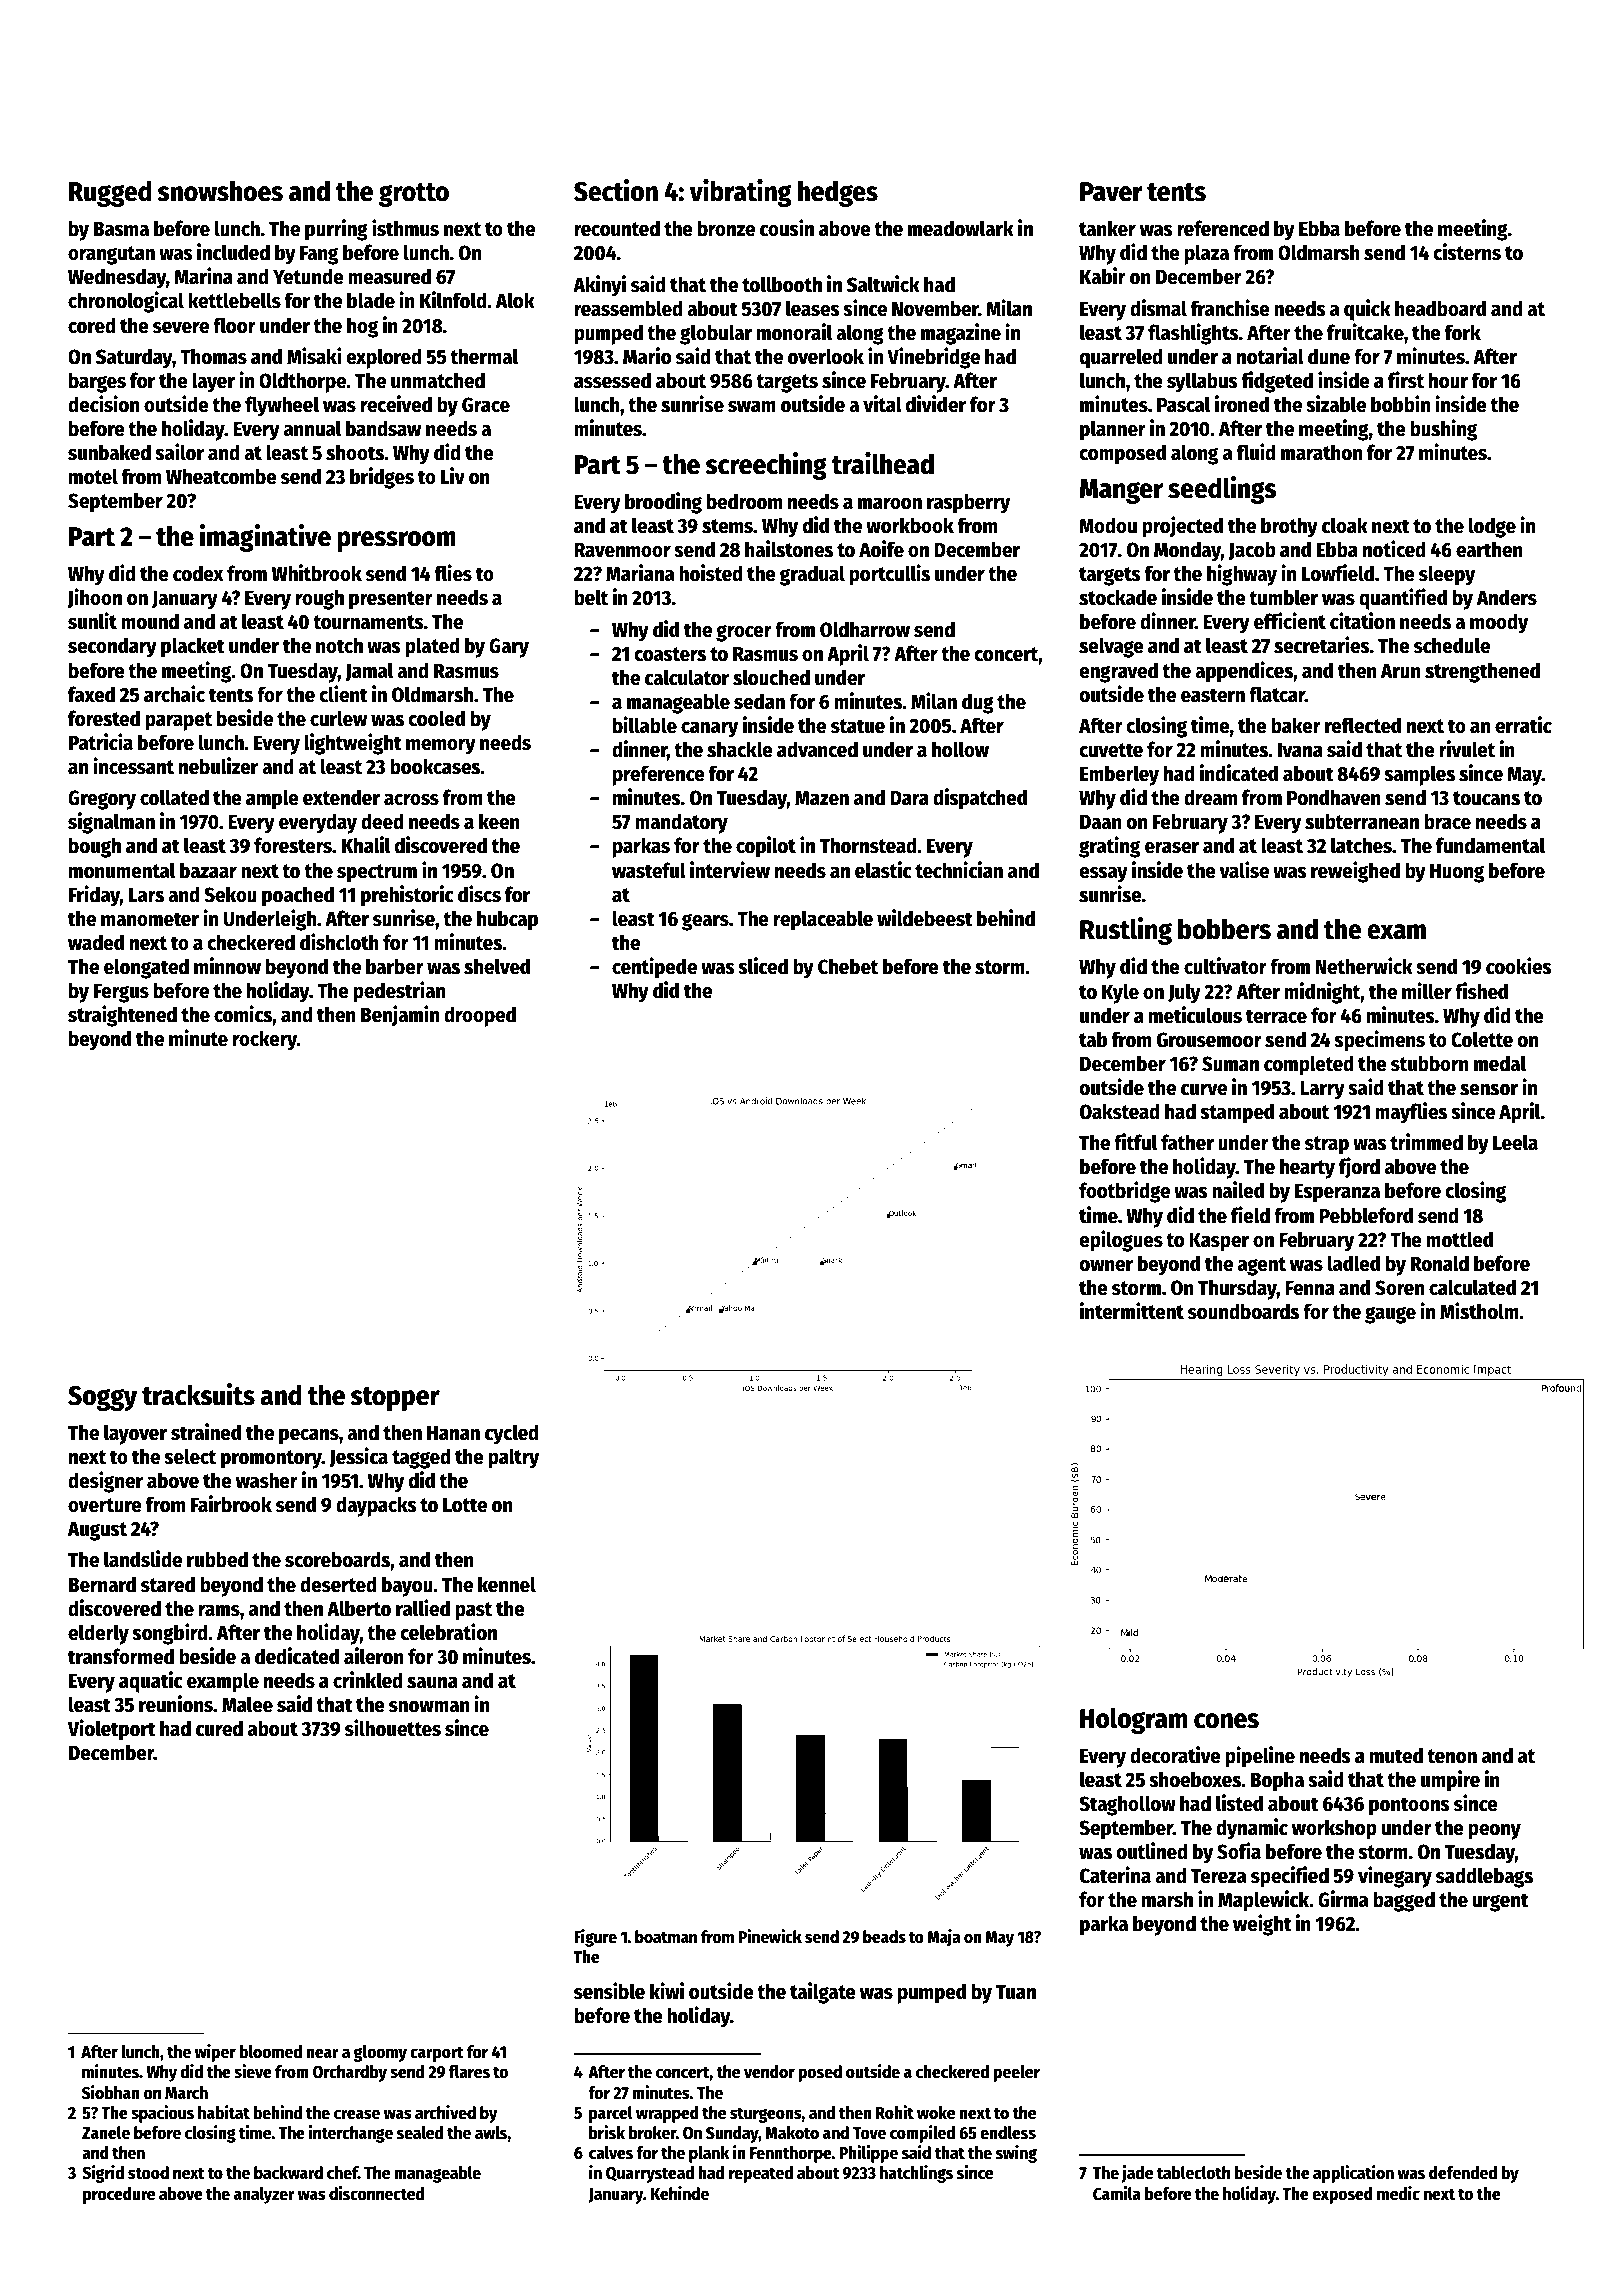 The width and height of the screenshot is (1620, 2292). Describe the element at coordinates (319, 255) in the screenshot. I see `Fang` at that location.
